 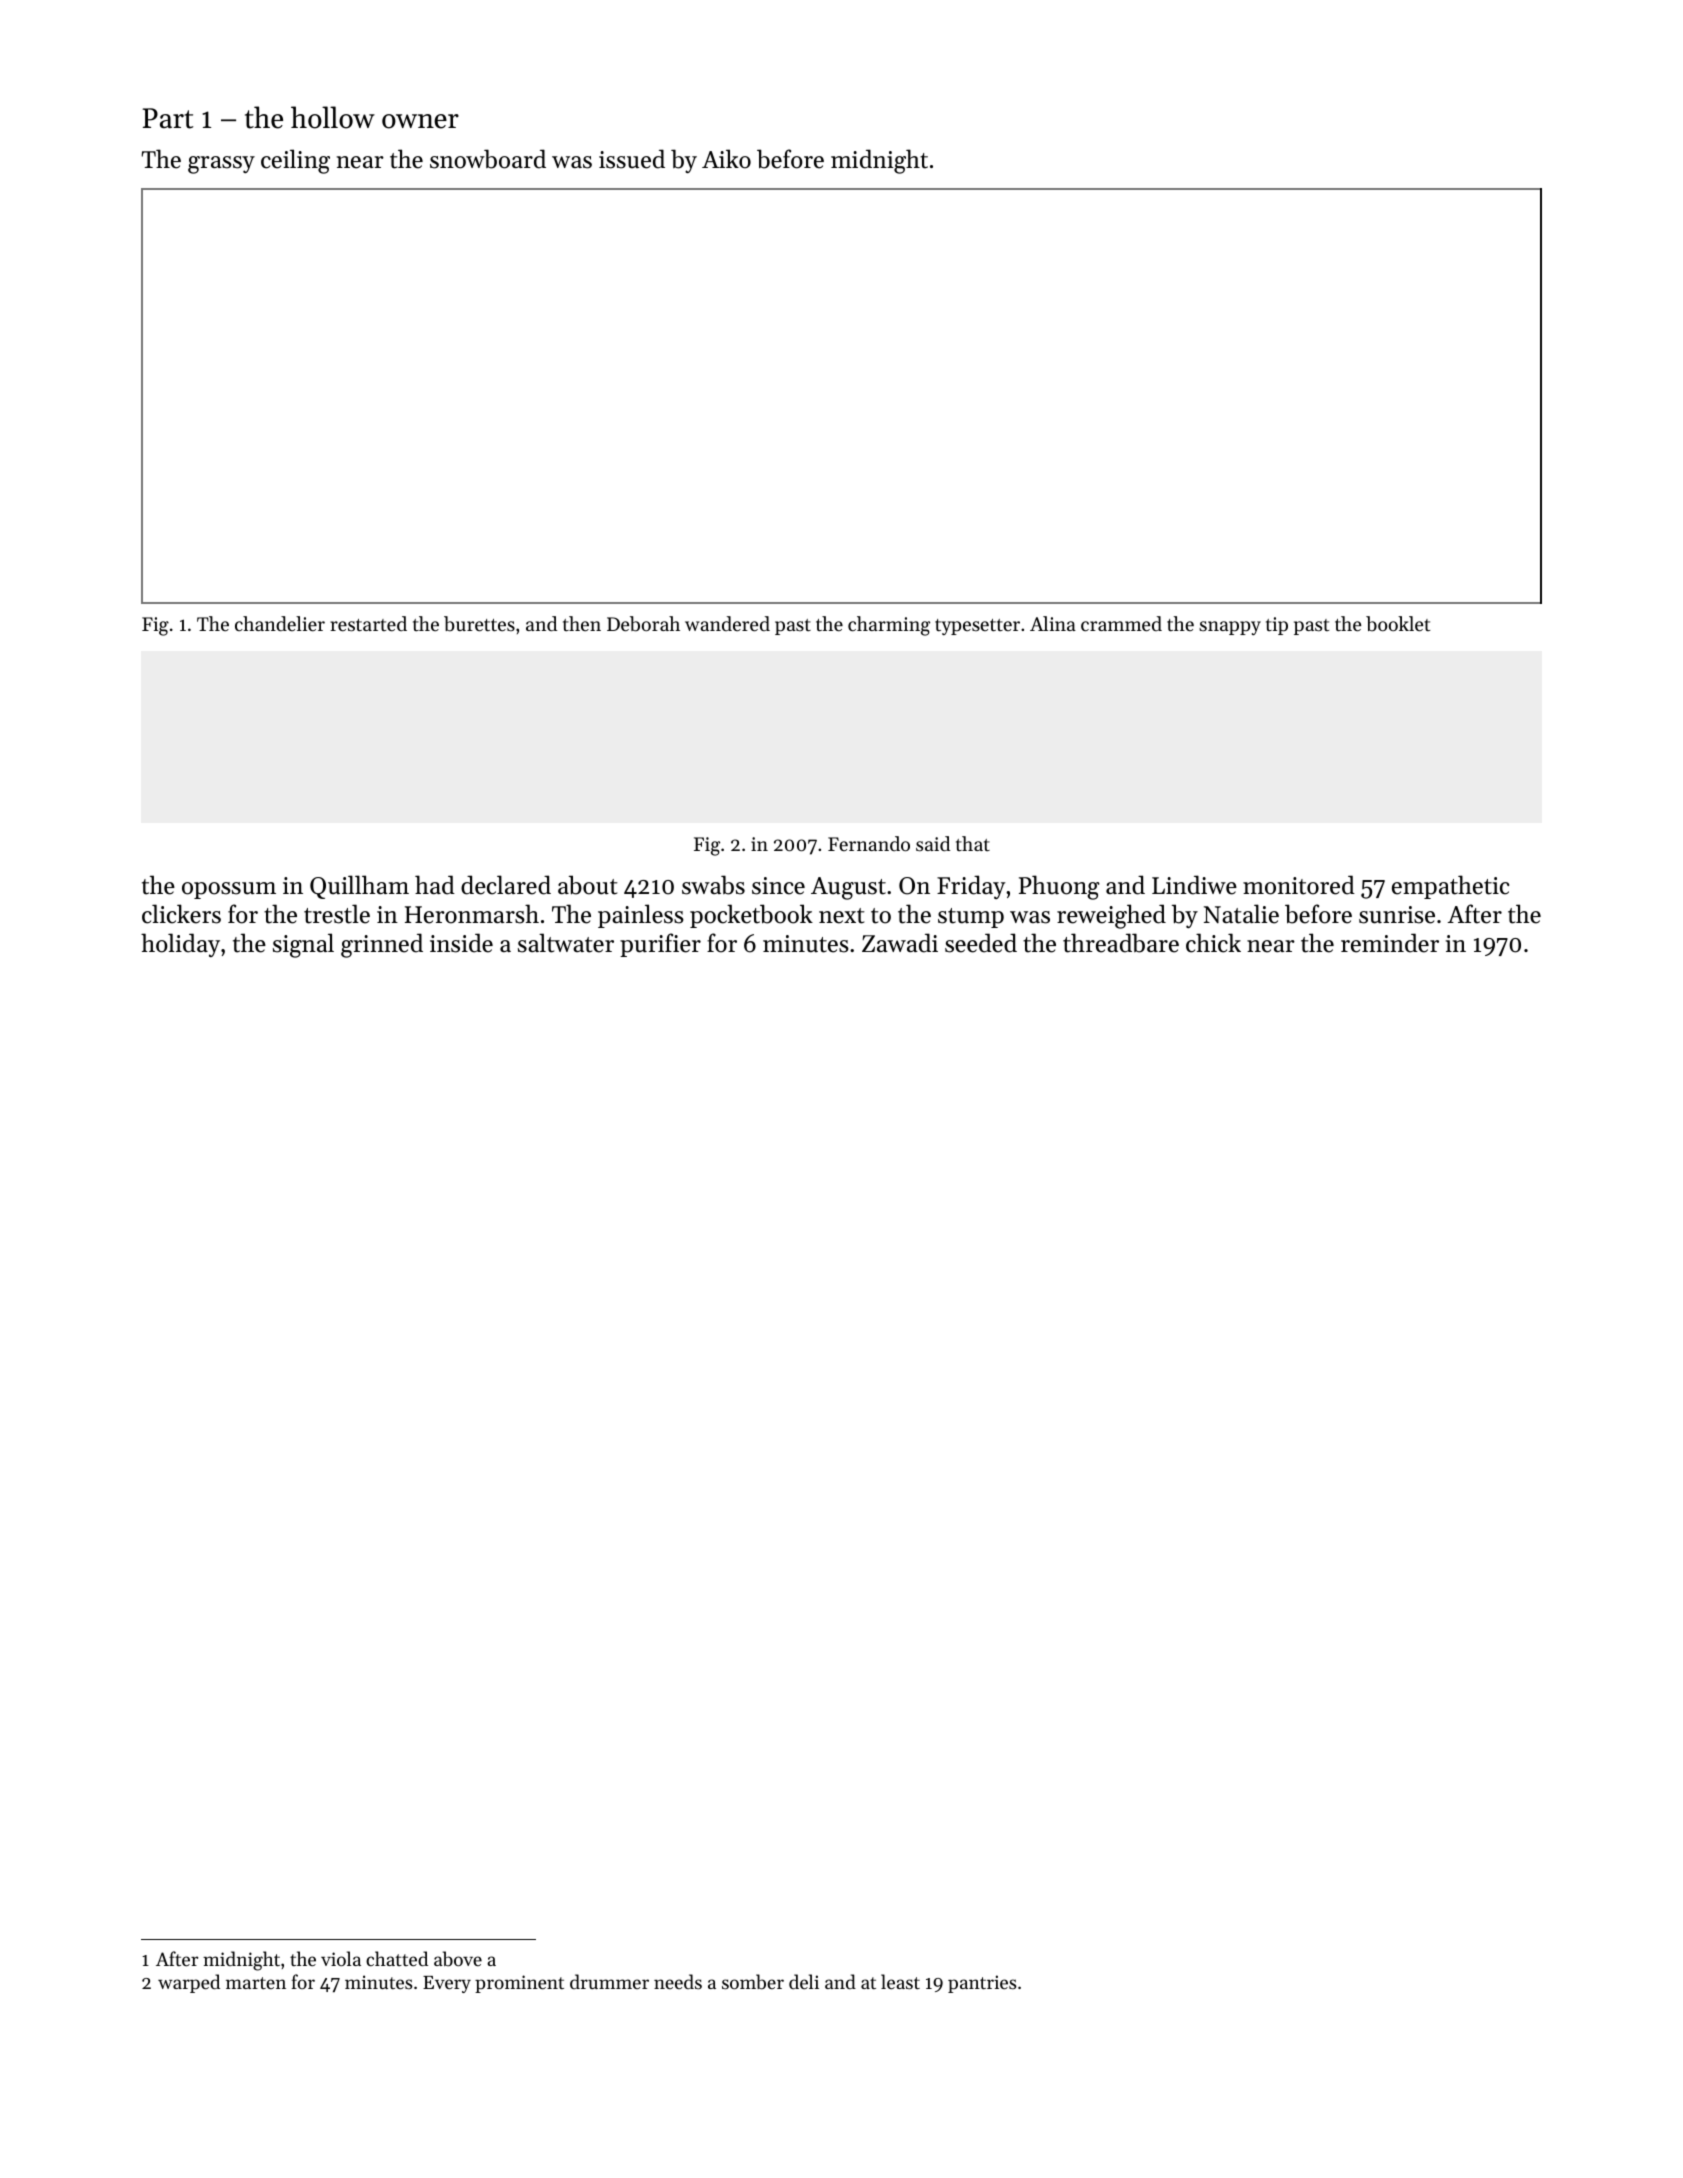 I want to click on least, so click(x=900, y=1981).
